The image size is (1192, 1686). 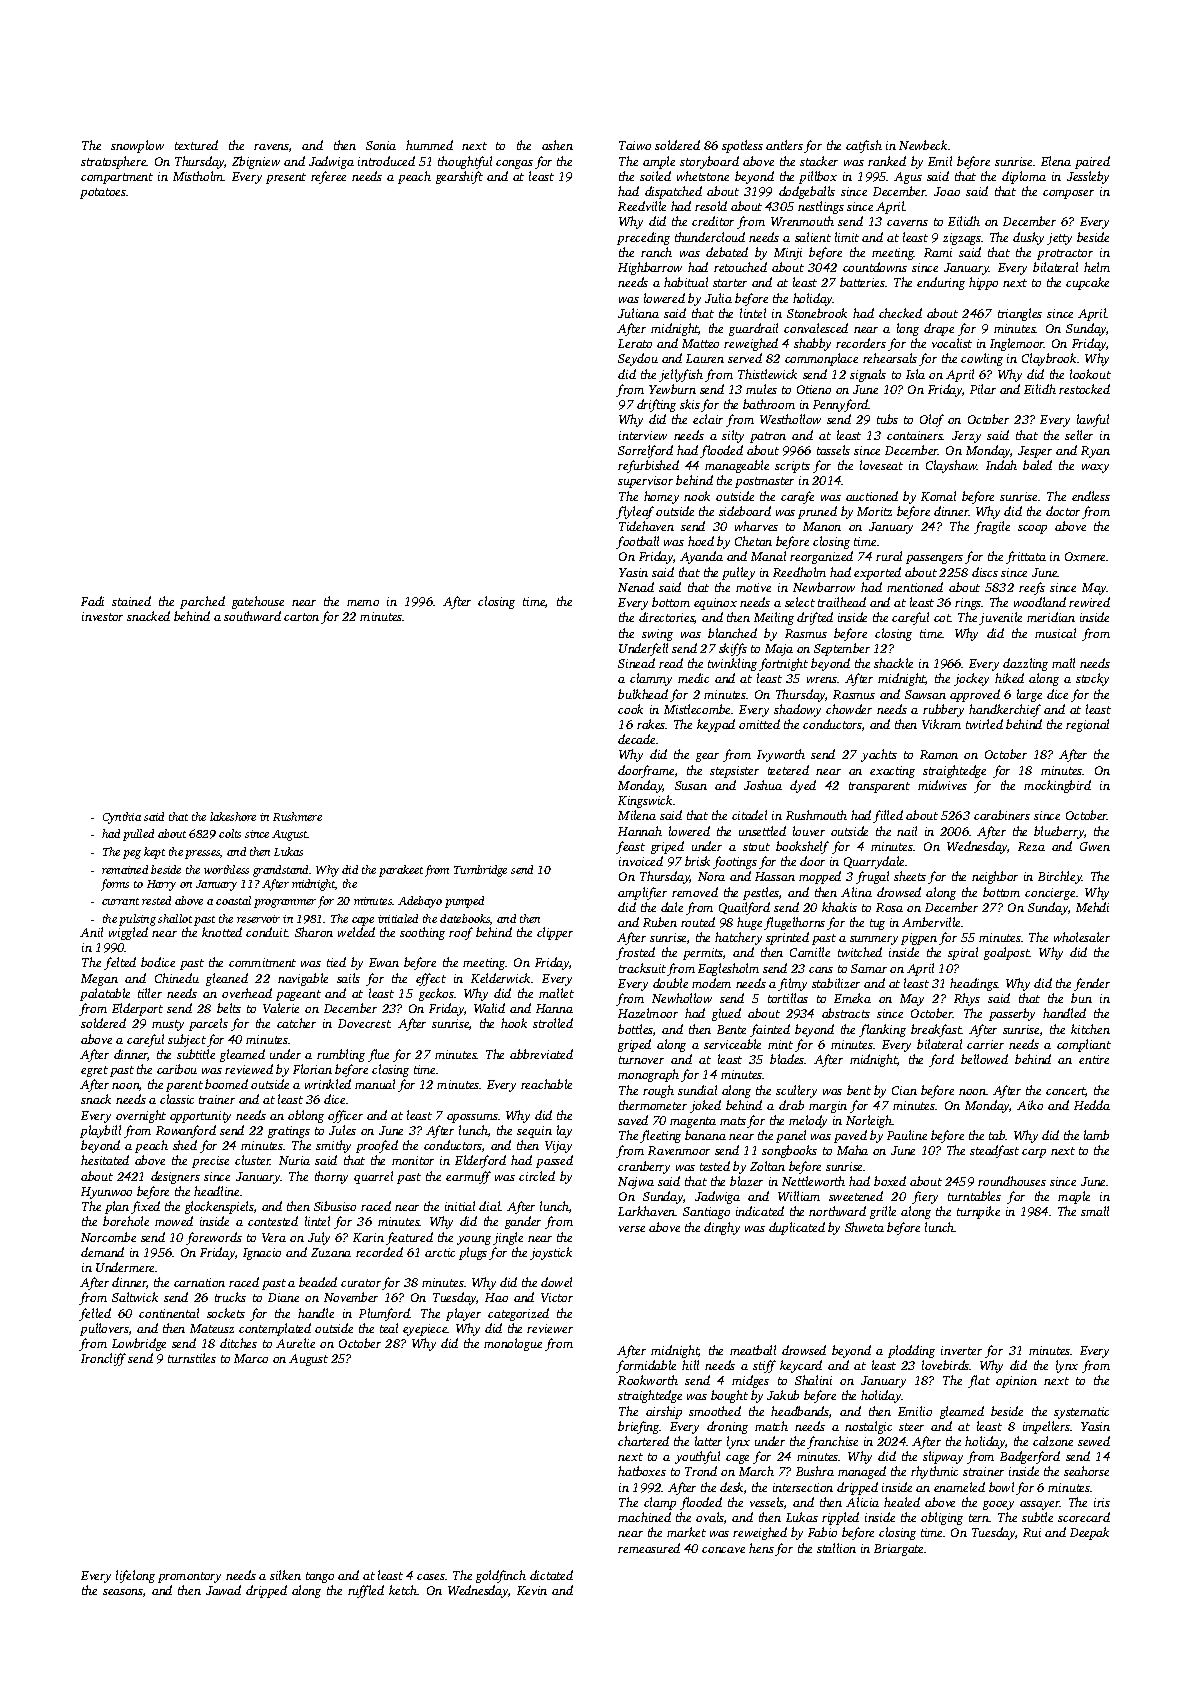 What do you see at coordinates (636, 587) in the screenshot?
I see `Nenad` at bounding box center [636, 587].
